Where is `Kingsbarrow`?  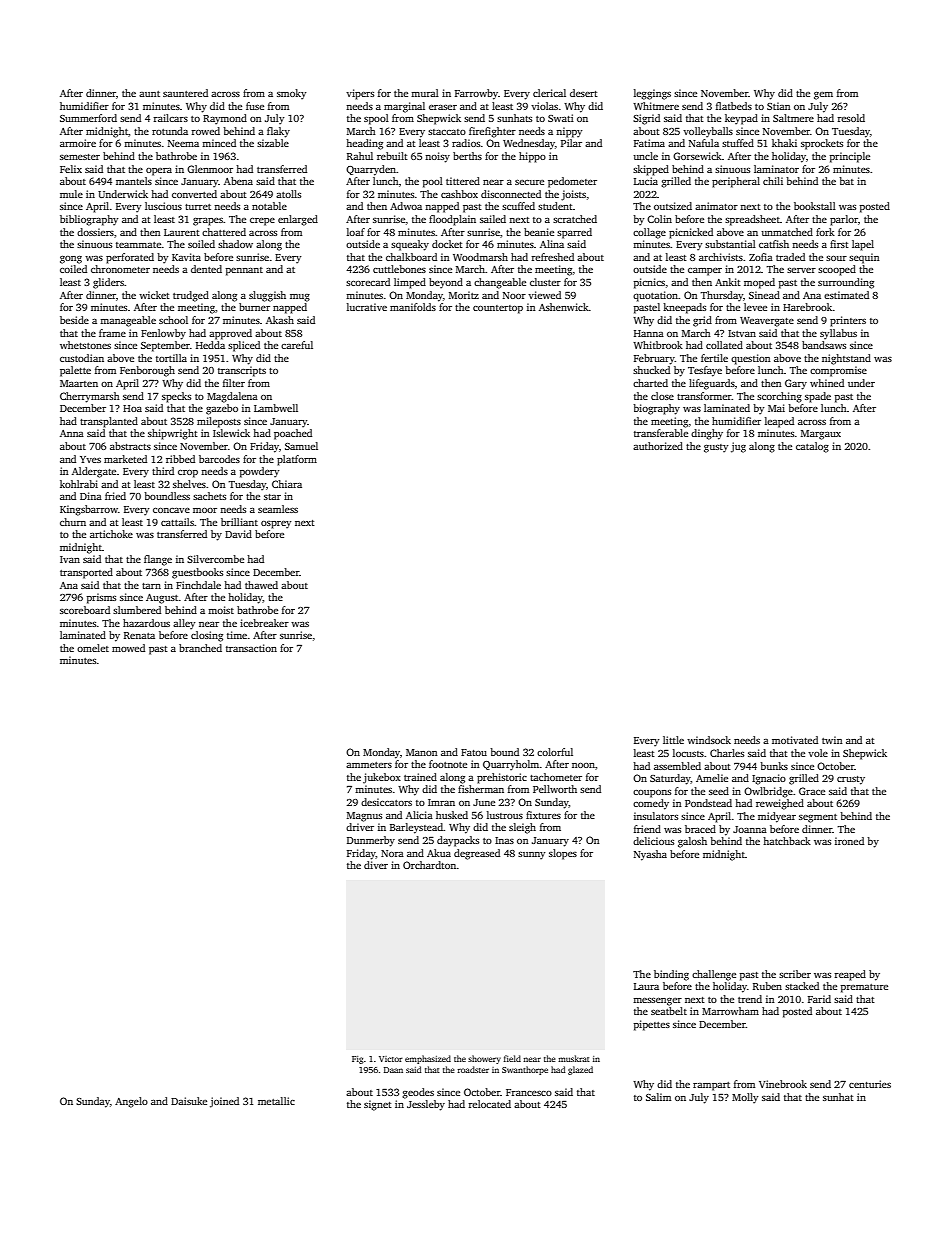 Kingsbarrow is located at coordinates (89, 510).
